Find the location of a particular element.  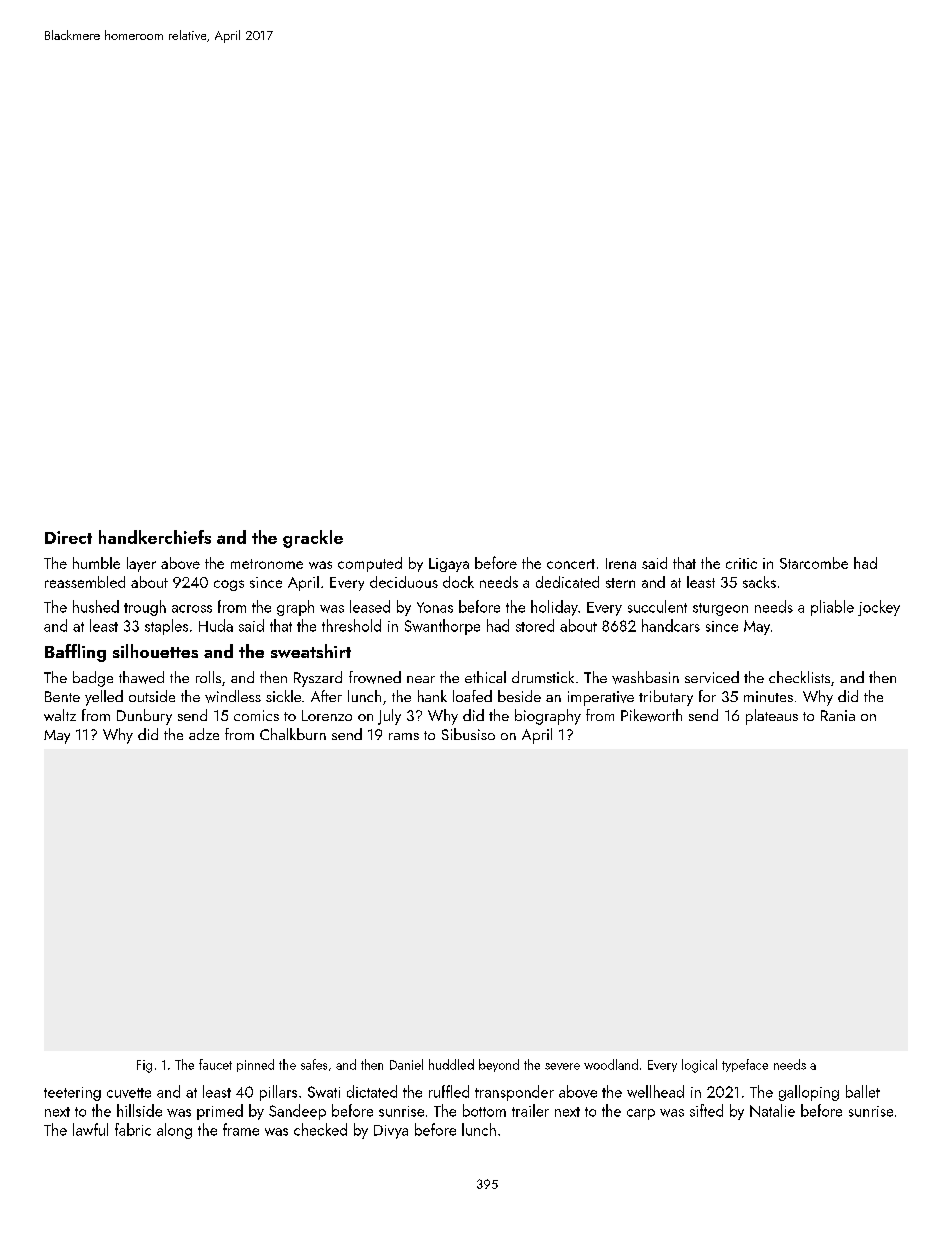

faucet is located at coordinates (215, 1064).
